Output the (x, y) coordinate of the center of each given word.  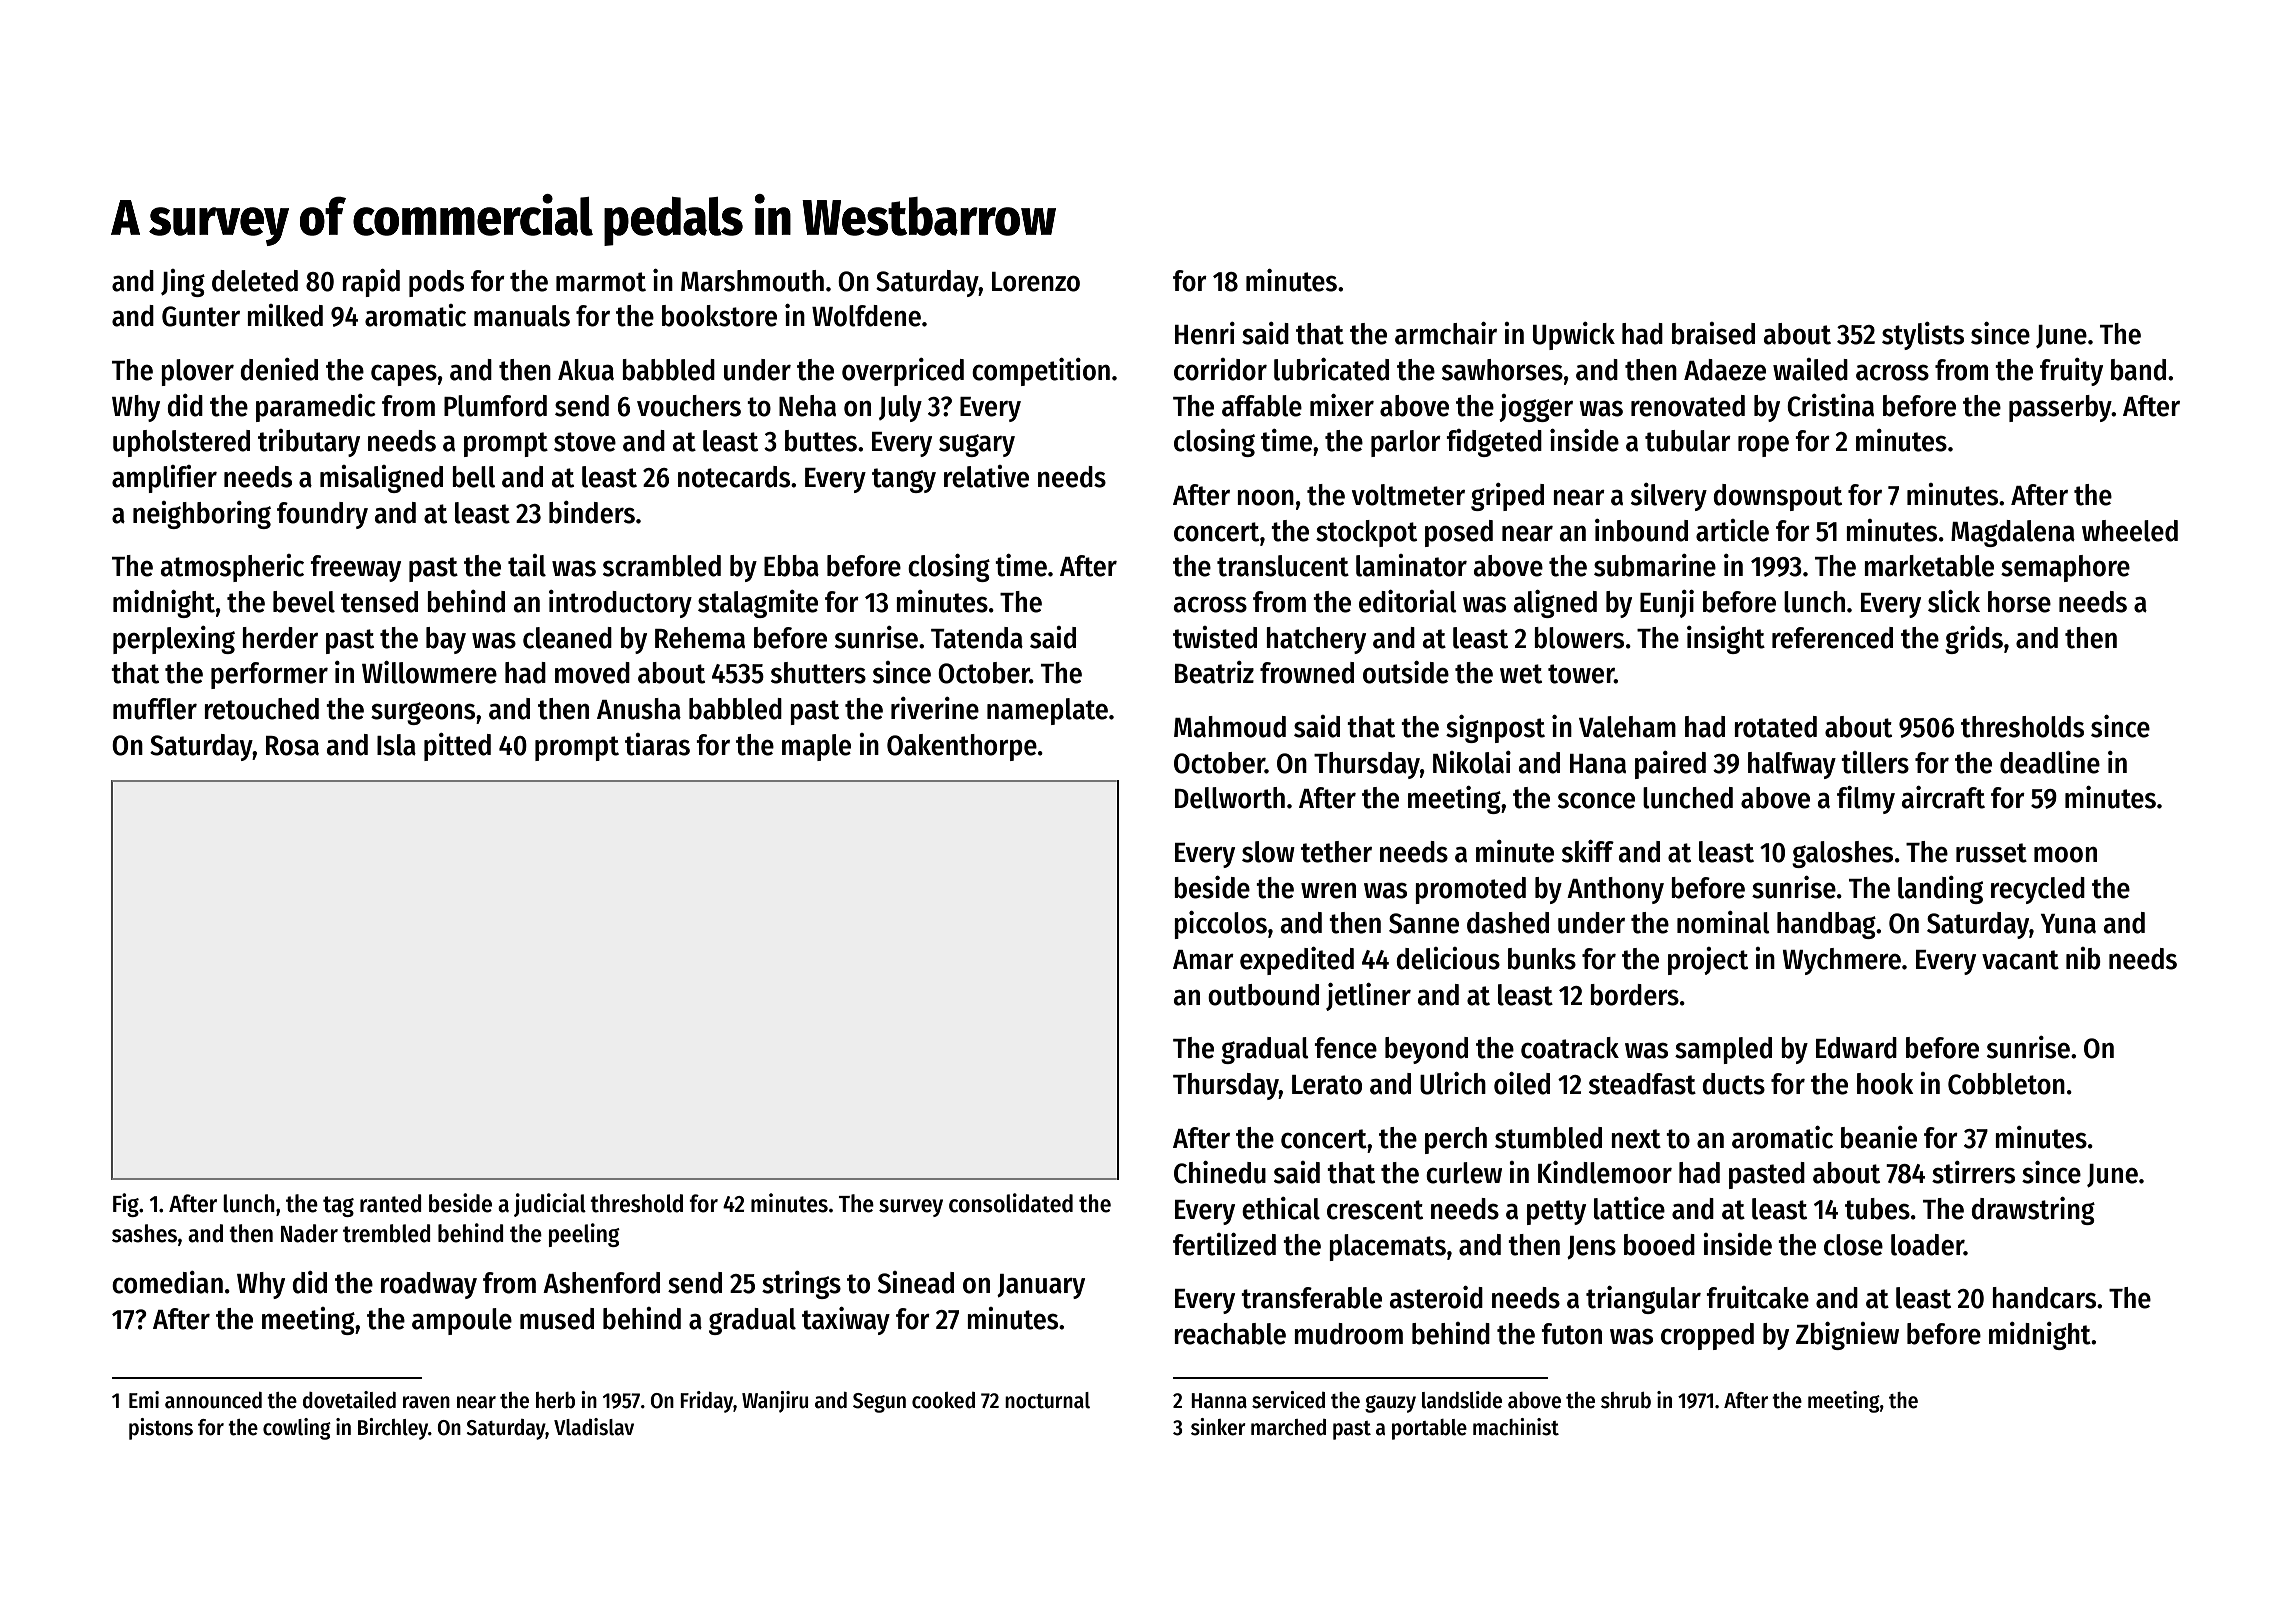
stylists (1923, 336)
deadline (2050, 762)
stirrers (1973, 1172)
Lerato (1327, 1085)
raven (426, 1402)
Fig (126, 1205)
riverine (935, 708)
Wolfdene (866, 316)
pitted (457, 747)
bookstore (719, 316)
